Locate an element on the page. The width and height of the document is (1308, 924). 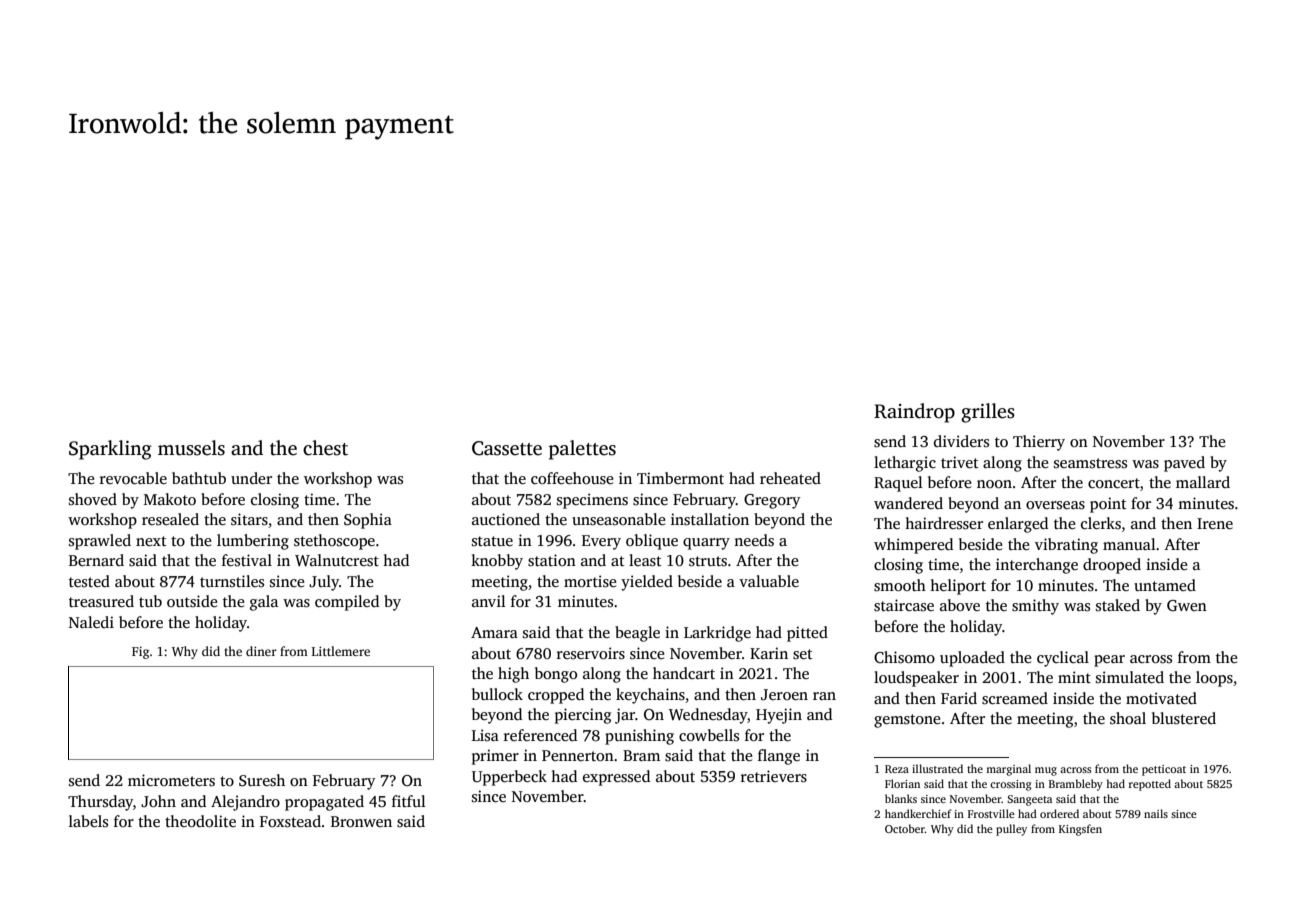
Sparkling is located at coordinates (110, 450).
